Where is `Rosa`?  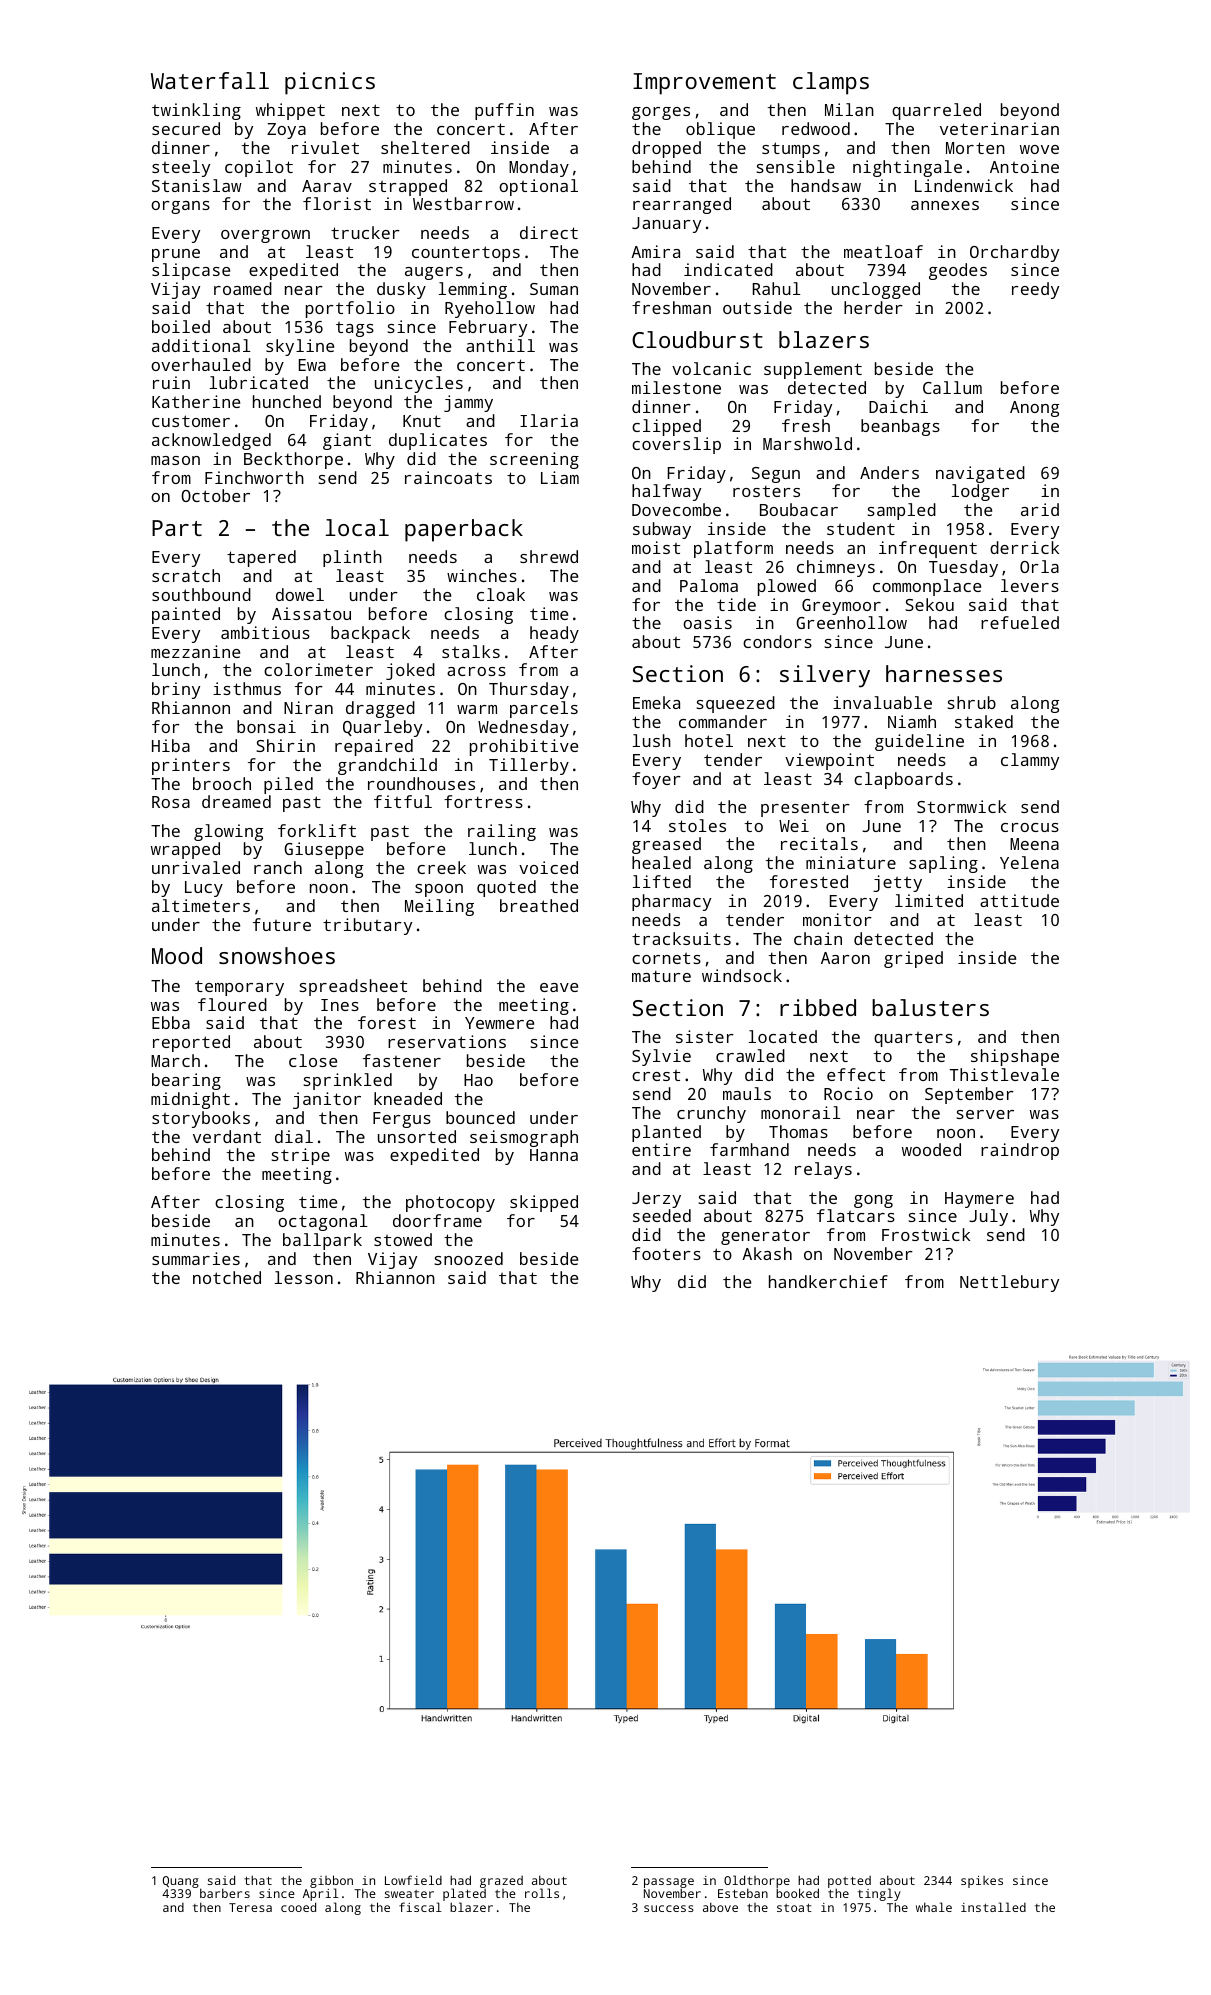
Rosa is located at coordinates (171, 802).
